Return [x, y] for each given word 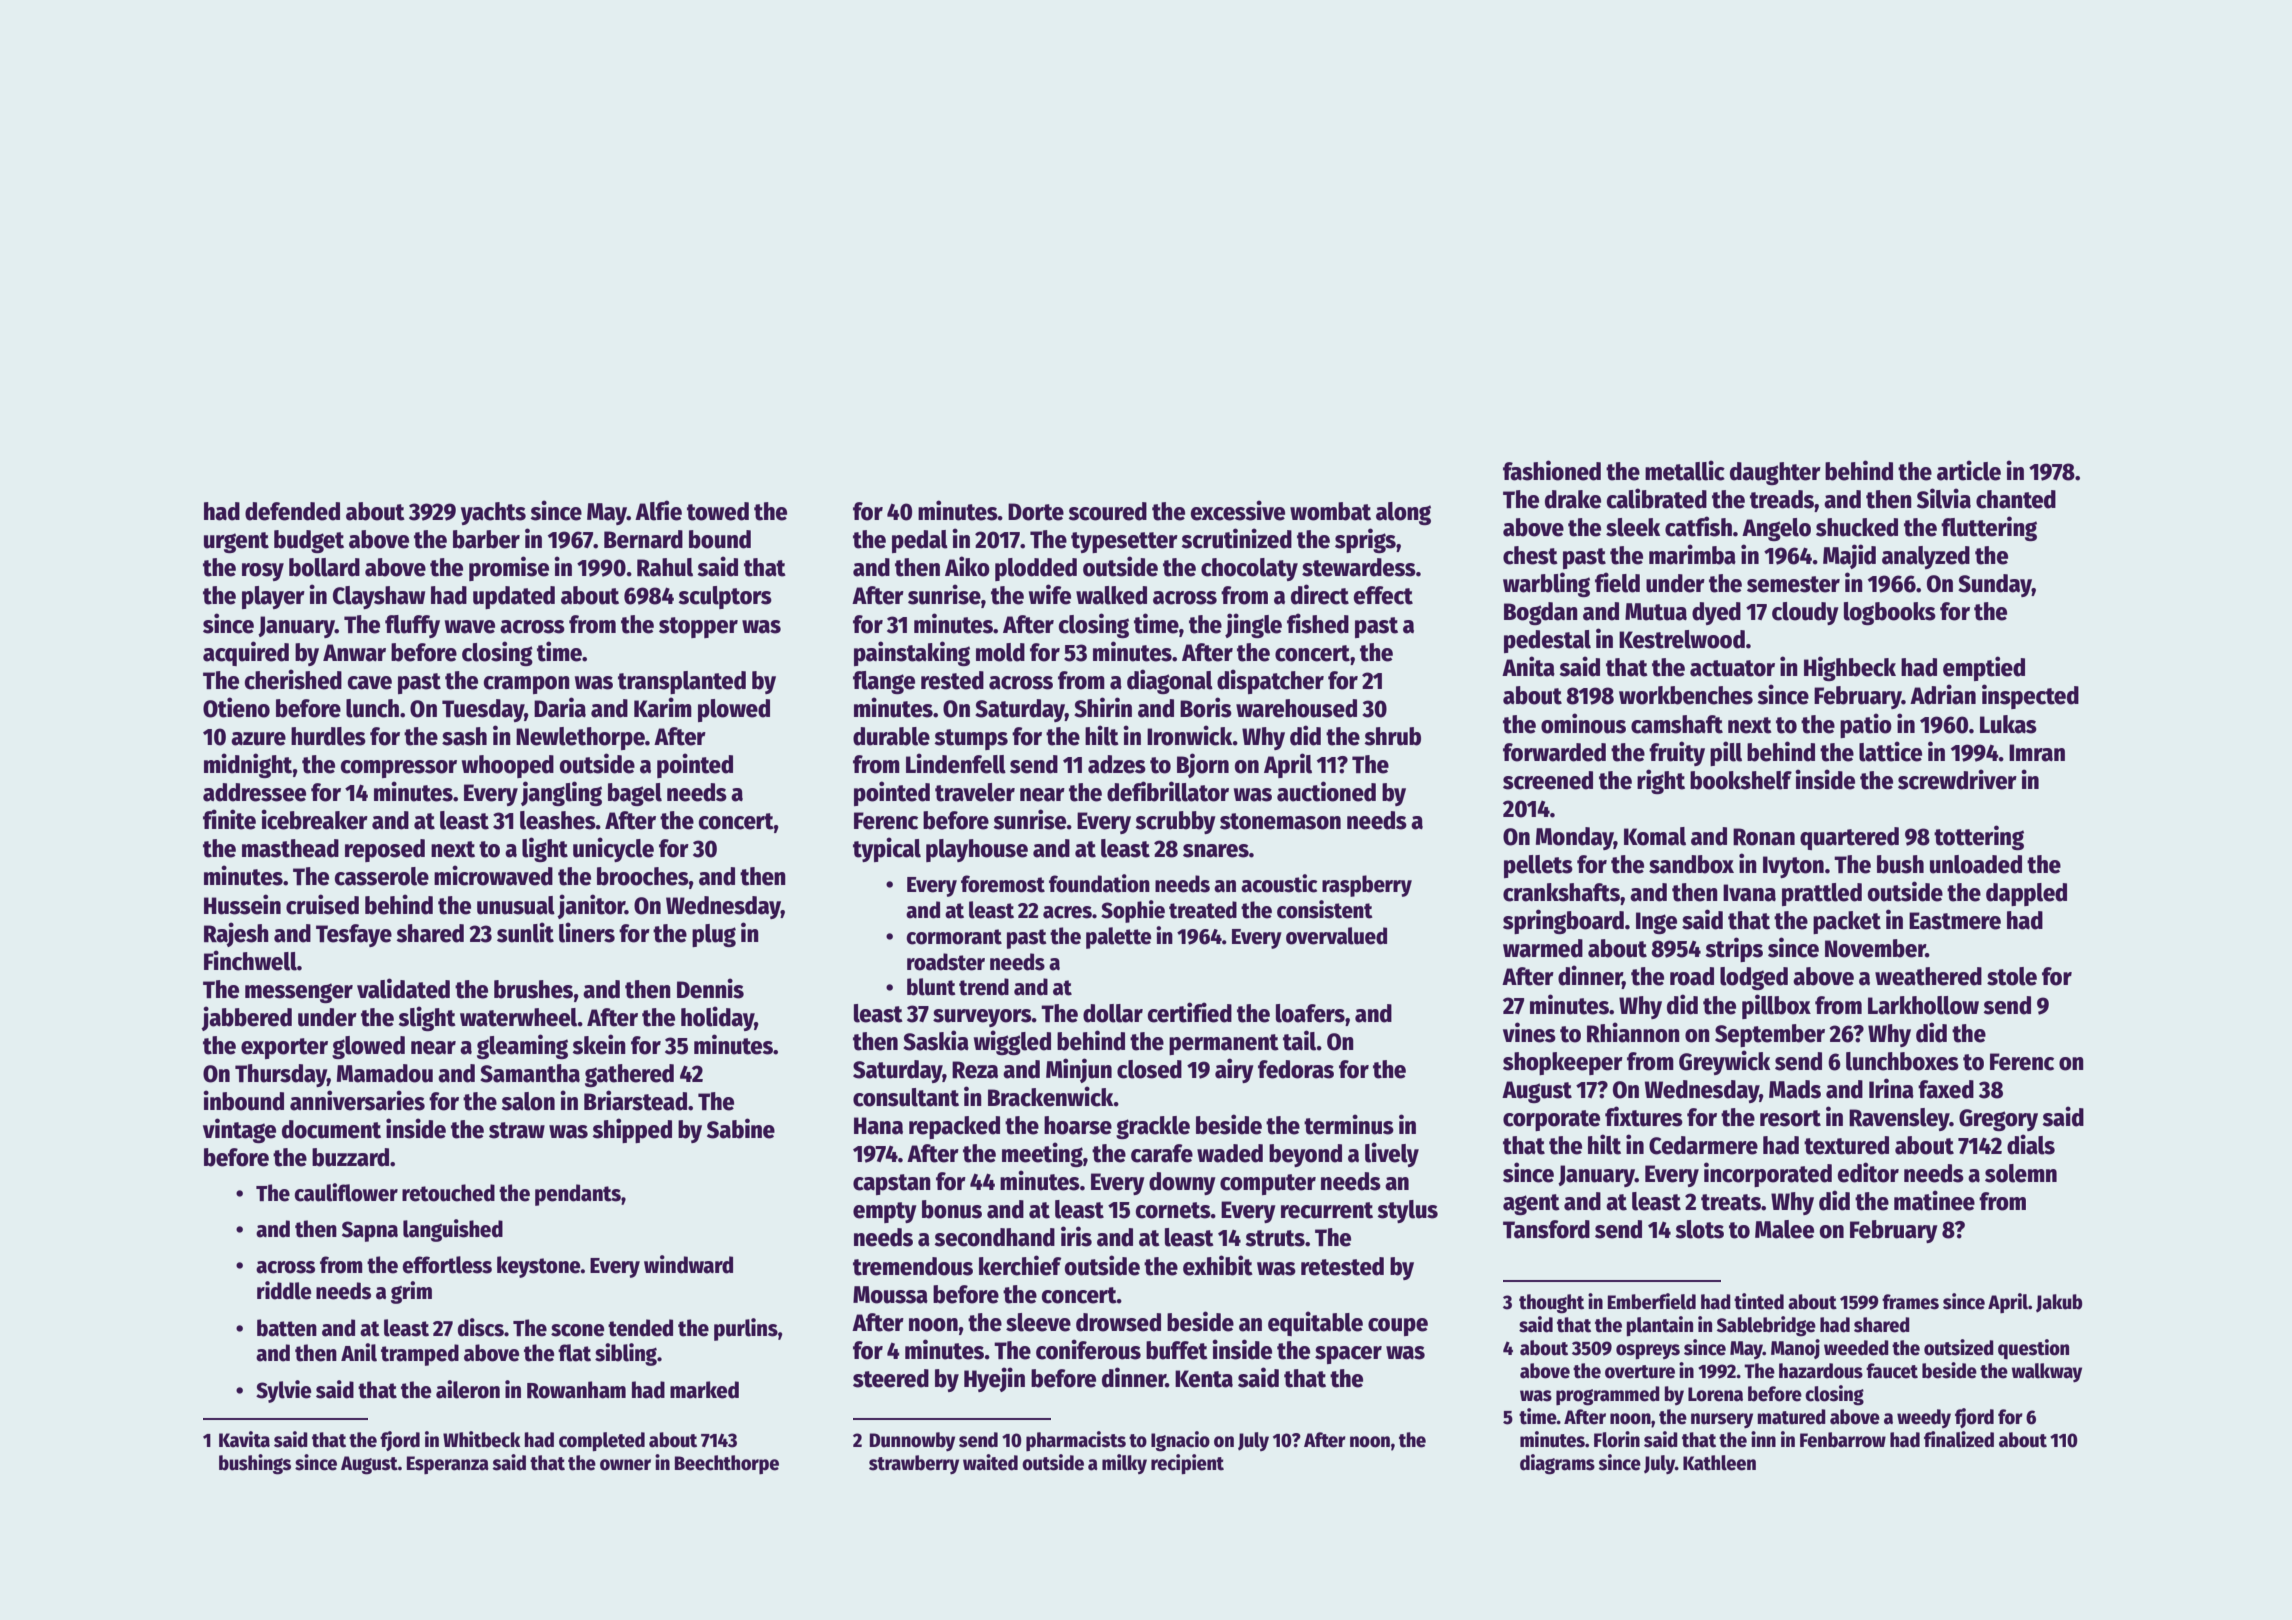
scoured [1107, 511]
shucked [1857, 527]
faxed [1946, 1089]
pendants [578, 1195]
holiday [717, 1018]
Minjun [1079, 1070]
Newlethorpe [580, 738]
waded [1230, 1153]
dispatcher [1270, 681]
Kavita [244, 1439]
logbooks [1890, 613]
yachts [493, 513]
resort [1790, 1118]
